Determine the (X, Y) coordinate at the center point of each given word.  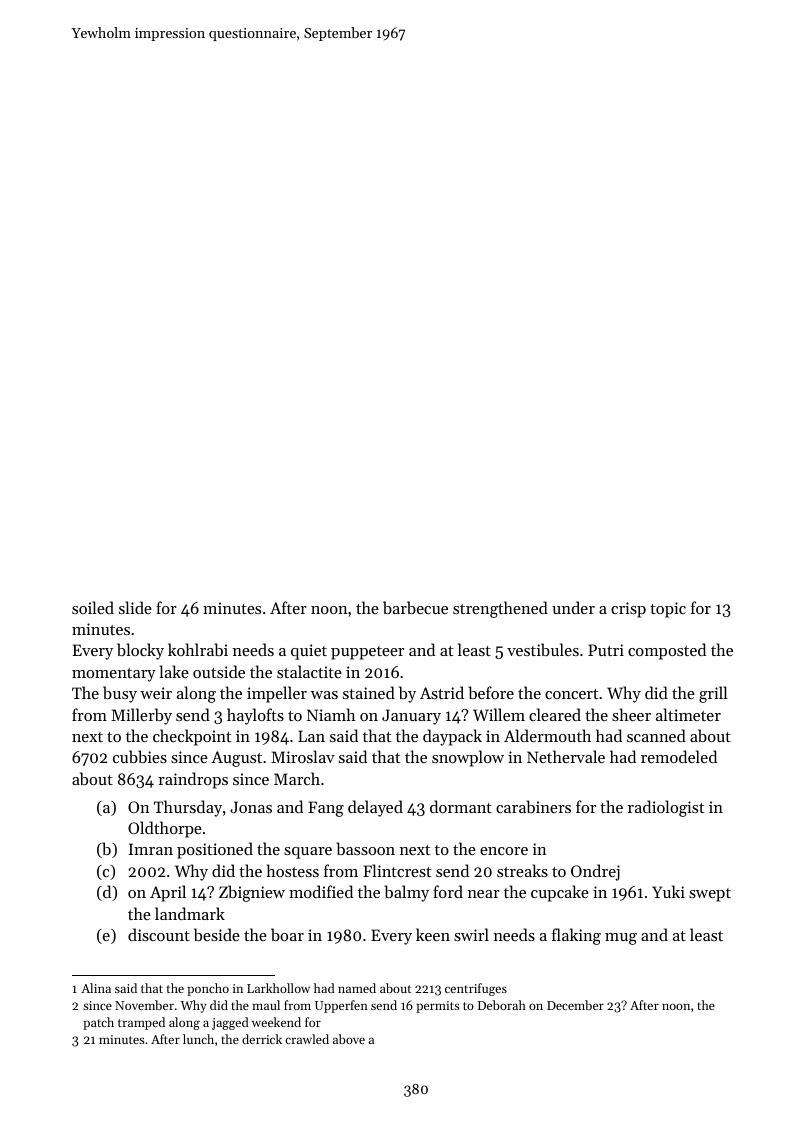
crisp (628, 610)
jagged (230, 1023)
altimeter (688, 714)
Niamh (331, 714)
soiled (93, 607)
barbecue (415, 607)
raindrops (193, 780)
